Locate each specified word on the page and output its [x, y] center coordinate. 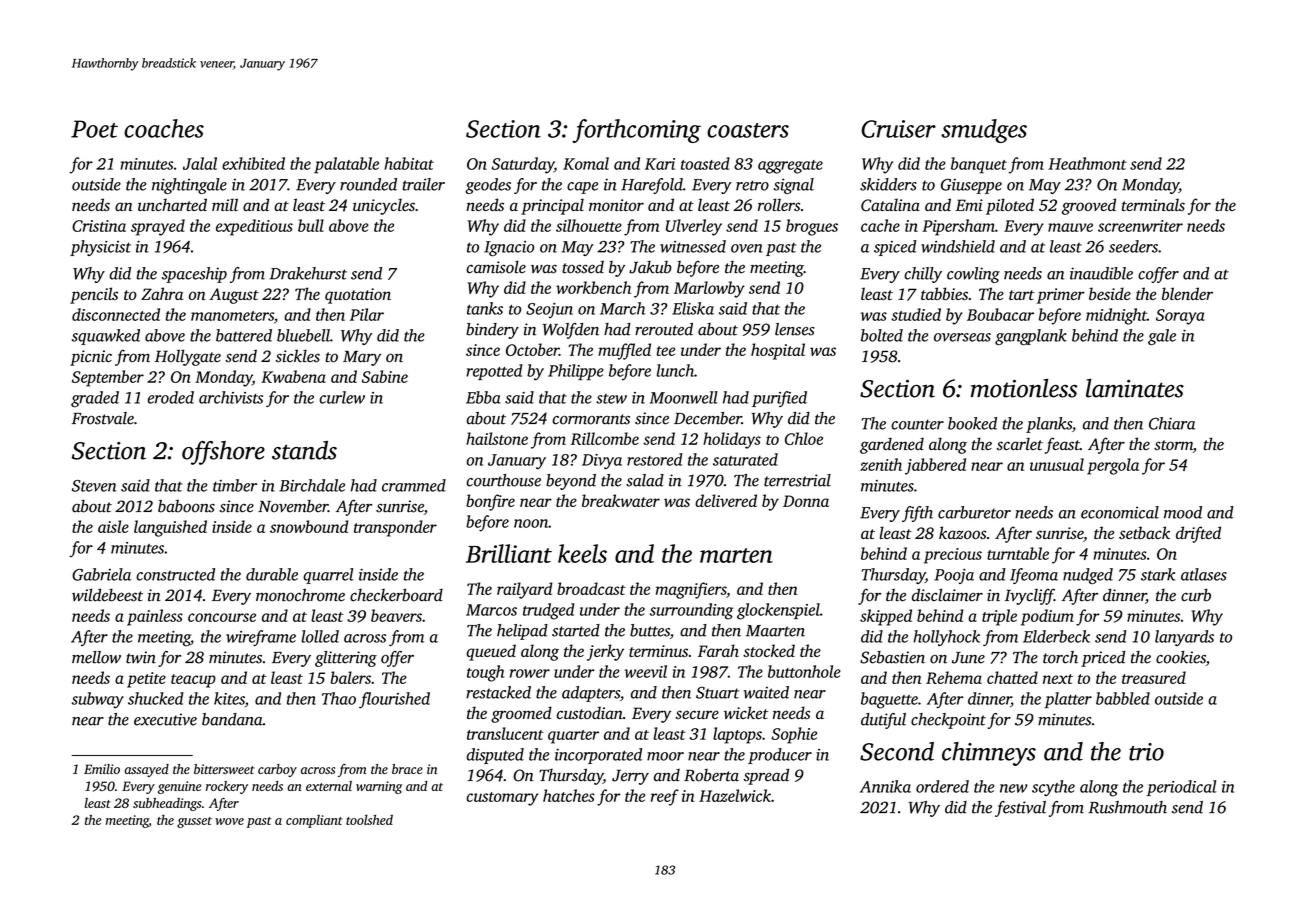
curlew [342, 397]
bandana [232, 719]
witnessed [693, 246]
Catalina [890, 205]
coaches [164, 128]
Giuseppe [971, 186]
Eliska [693, 308]
